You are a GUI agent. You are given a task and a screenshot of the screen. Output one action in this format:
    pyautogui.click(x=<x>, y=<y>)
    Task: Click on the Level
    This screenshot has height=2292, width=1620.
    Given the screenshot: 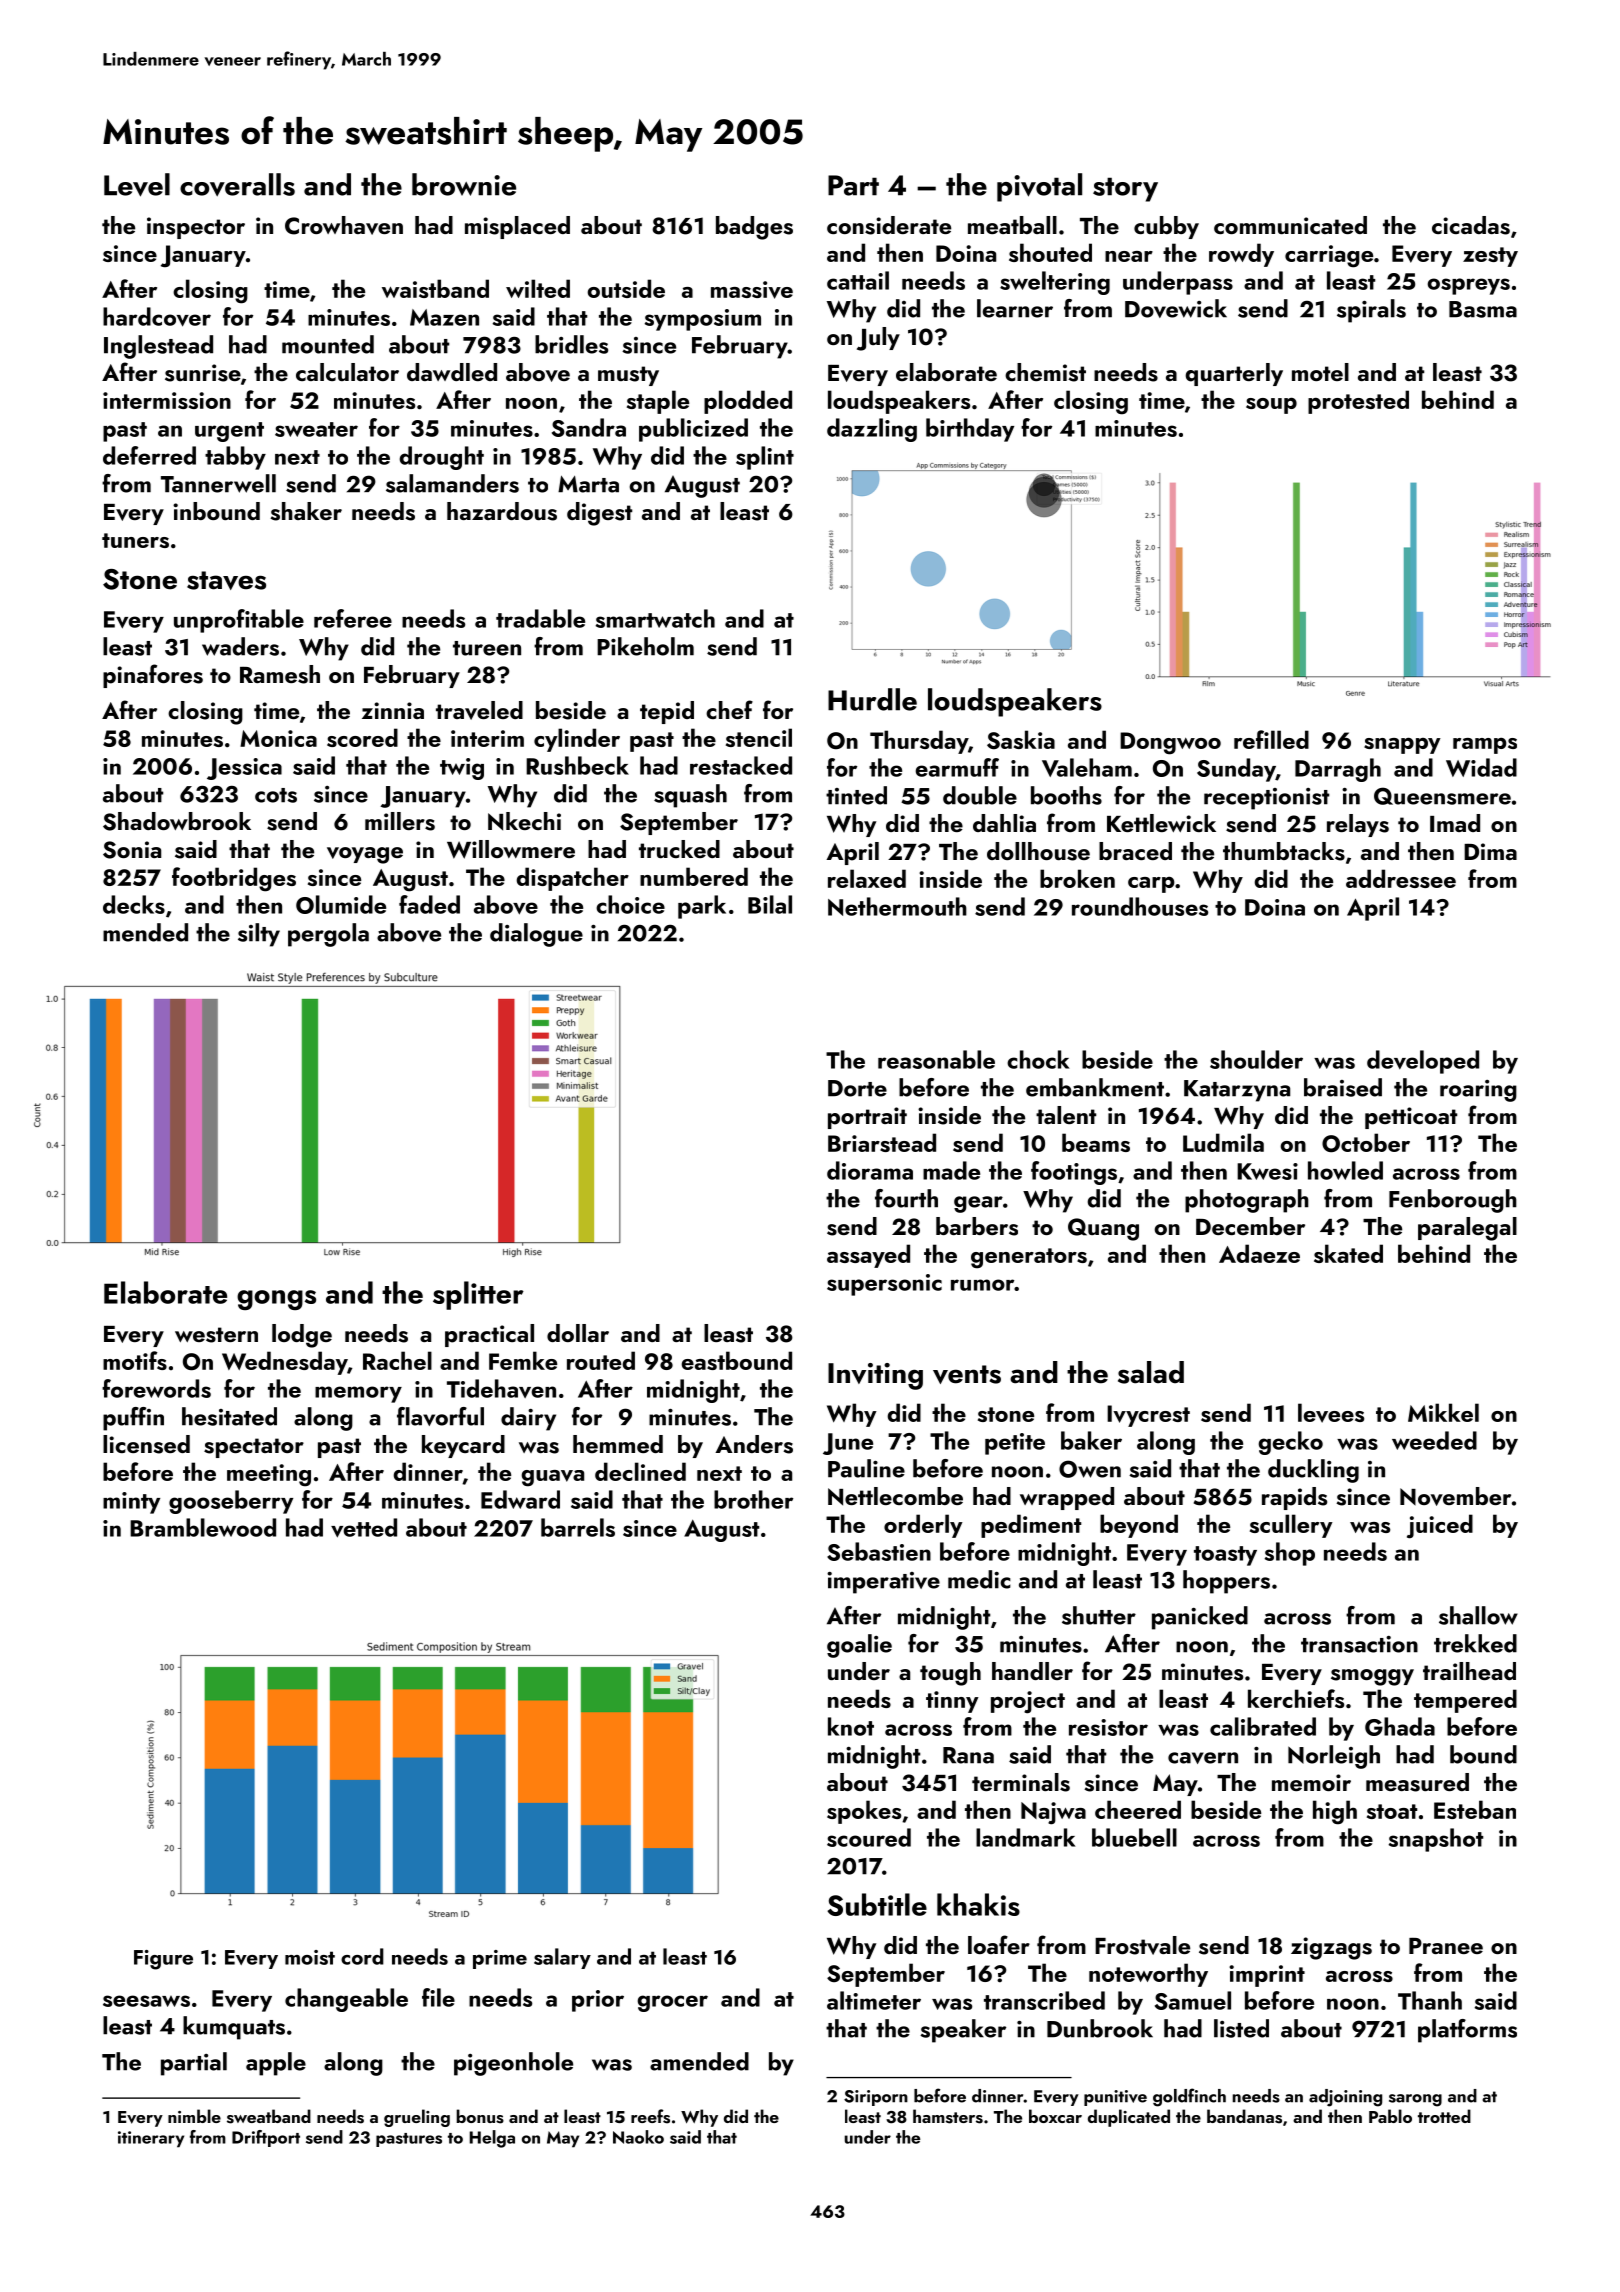 What is the action you would take?
    pyautogui.click(x=137, y=185)
